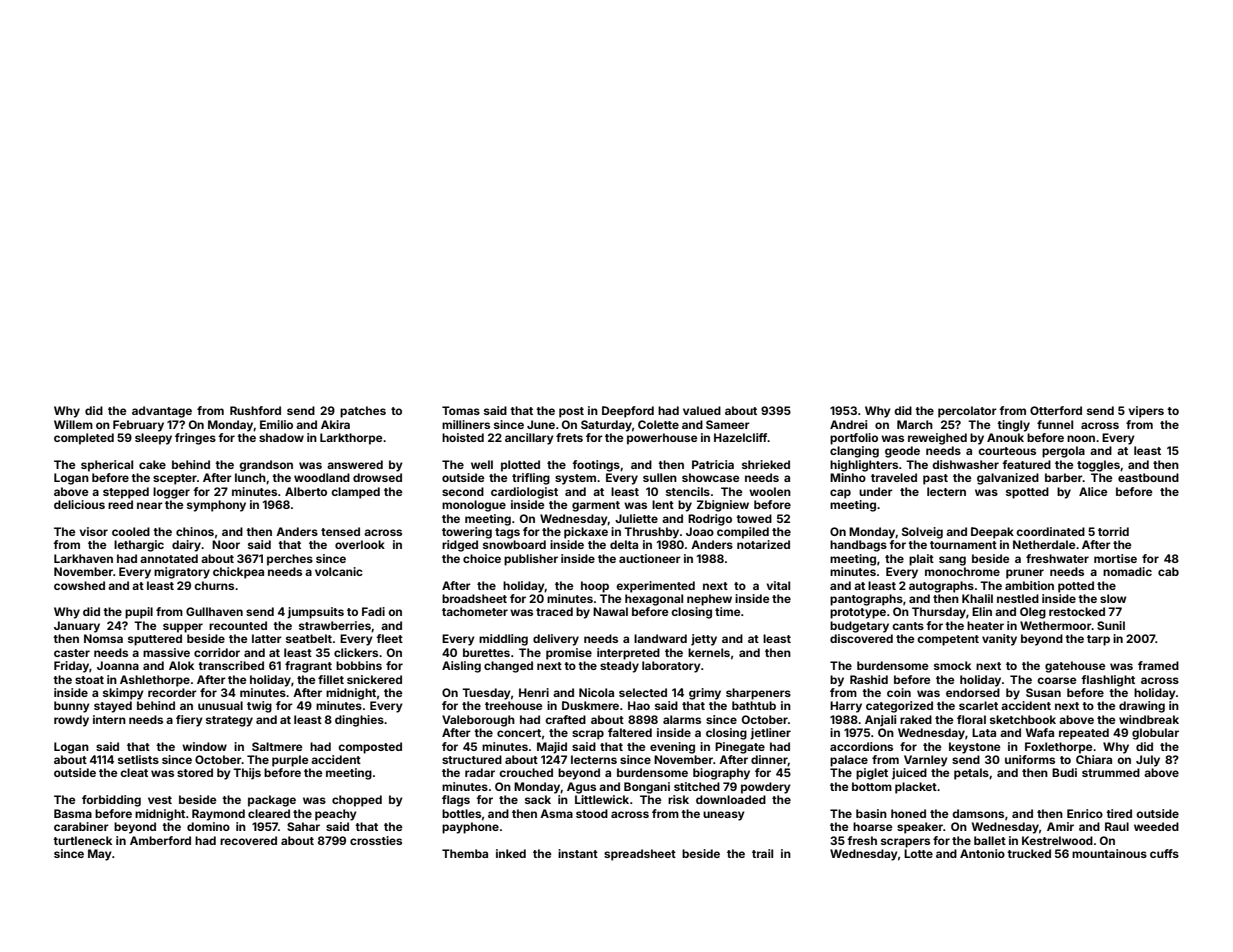 The height and width of the screenshot is (952, 1233). What do you see at coordinates (552, 748) in the screenshot?
I see `Majid` at bounding box center [552, 748].
